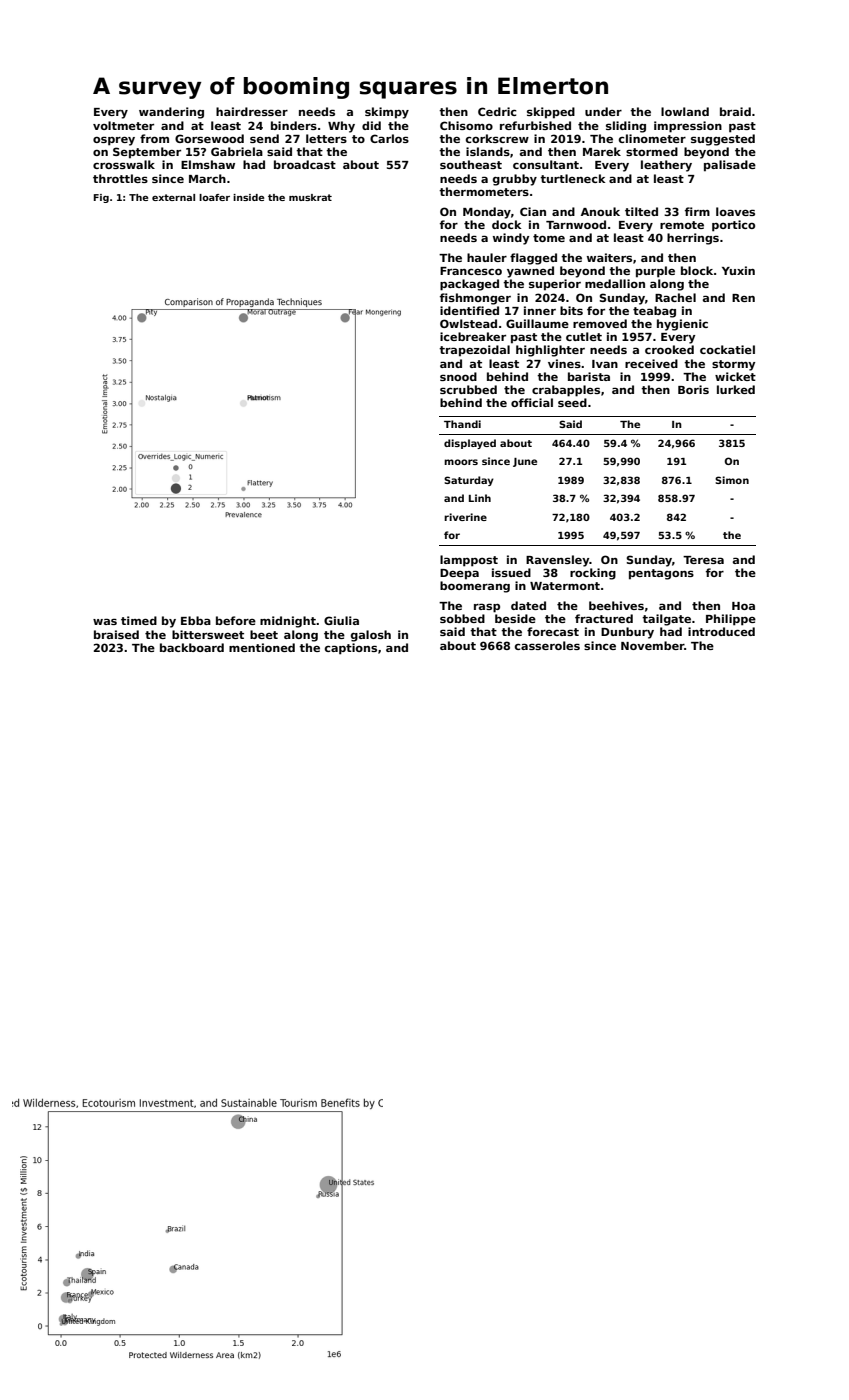 The height and width of the screenshot is (1400, 849). Describe the element at coordinates (116, 634) in the screenshot. I see `braised` at that location.
